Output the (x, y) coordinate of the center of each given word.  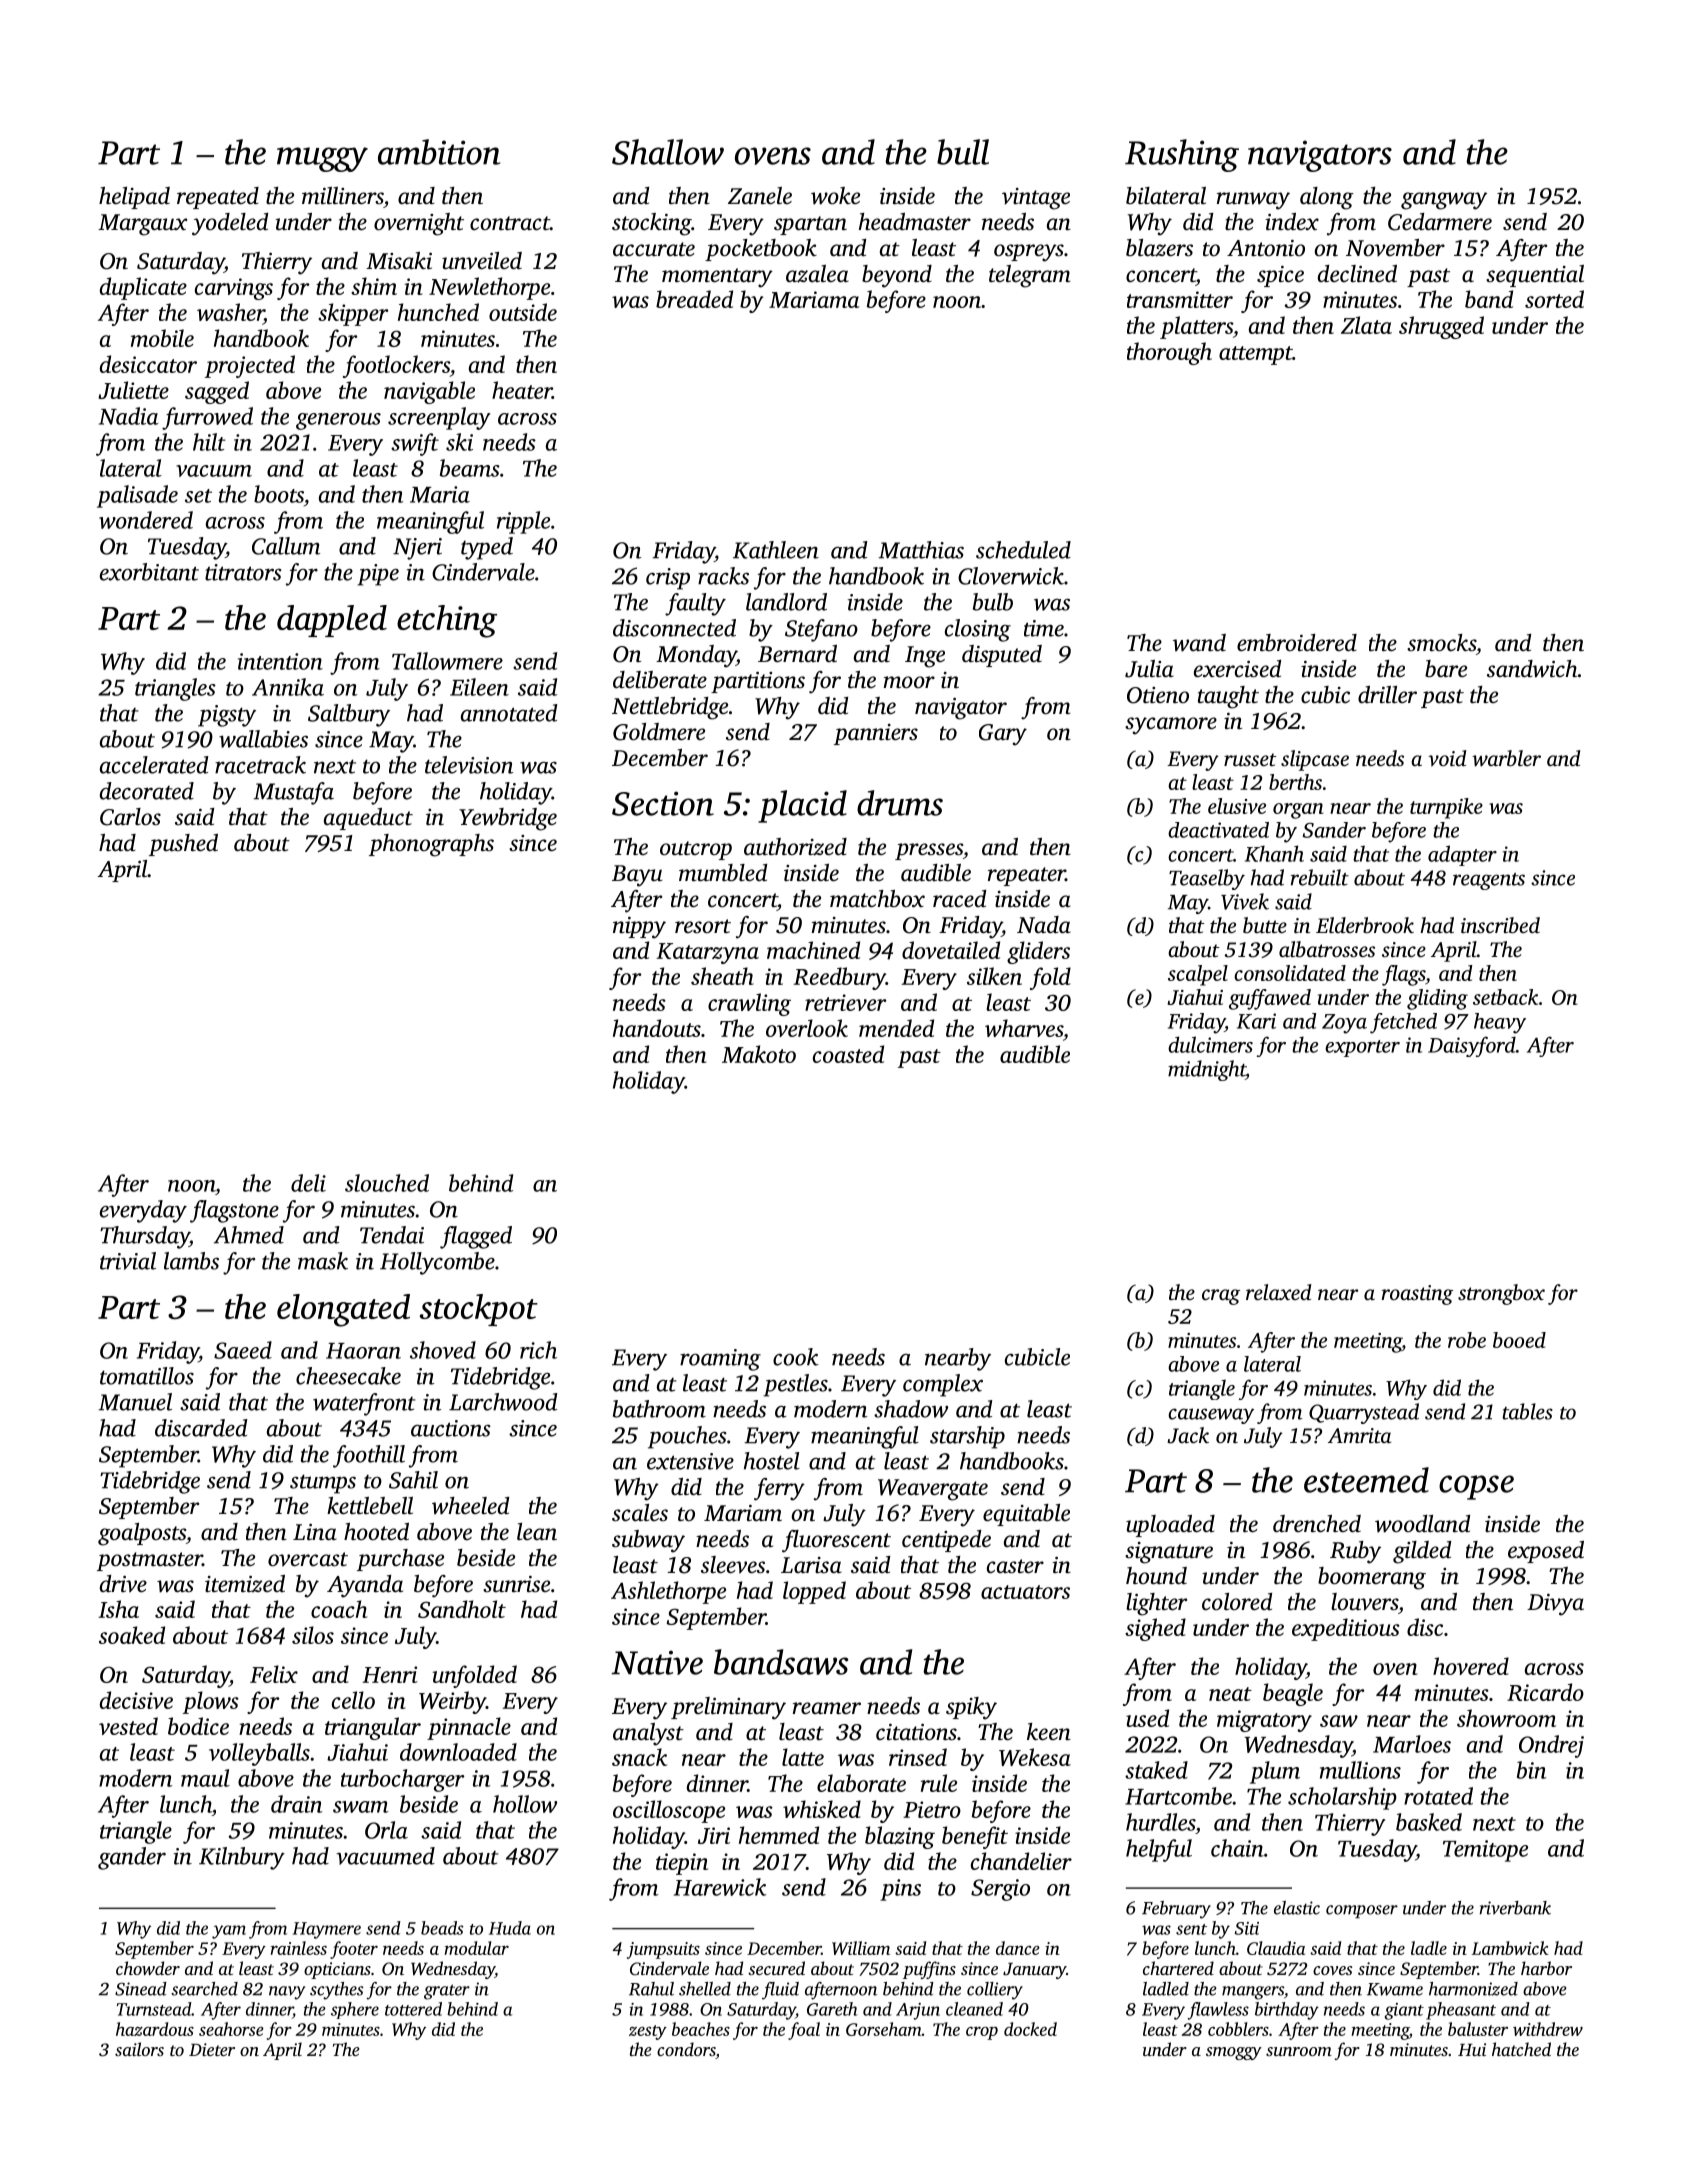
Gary (1003, 735)
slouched (387, 1183)
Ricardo (1545, 1692)
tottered (413, 2009)
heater (522, 390)
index (1292, 222)
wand (1199, 643)
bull (963, 152)
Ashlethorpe (668, 1592)
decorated (147, 791)
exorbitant (149, 572)
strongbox (1501, 1294)
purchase (400, 1560)
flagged (476, 1237)
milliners (343, 196)
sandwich (1532, 669)
